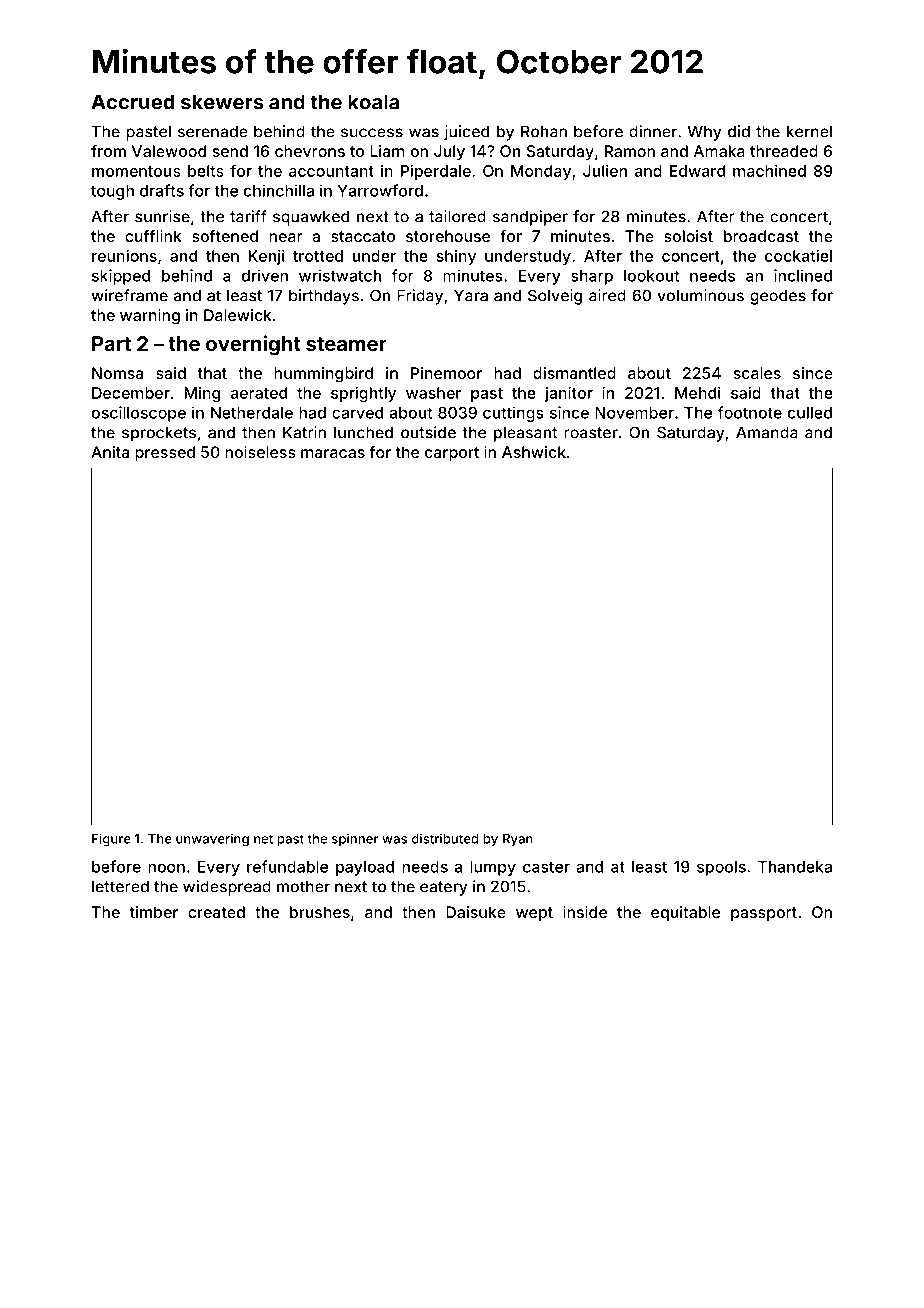 The image size is (924, 1308). Describe the element at coordinates (265, 275) in the document. I see `driven` at that location.
